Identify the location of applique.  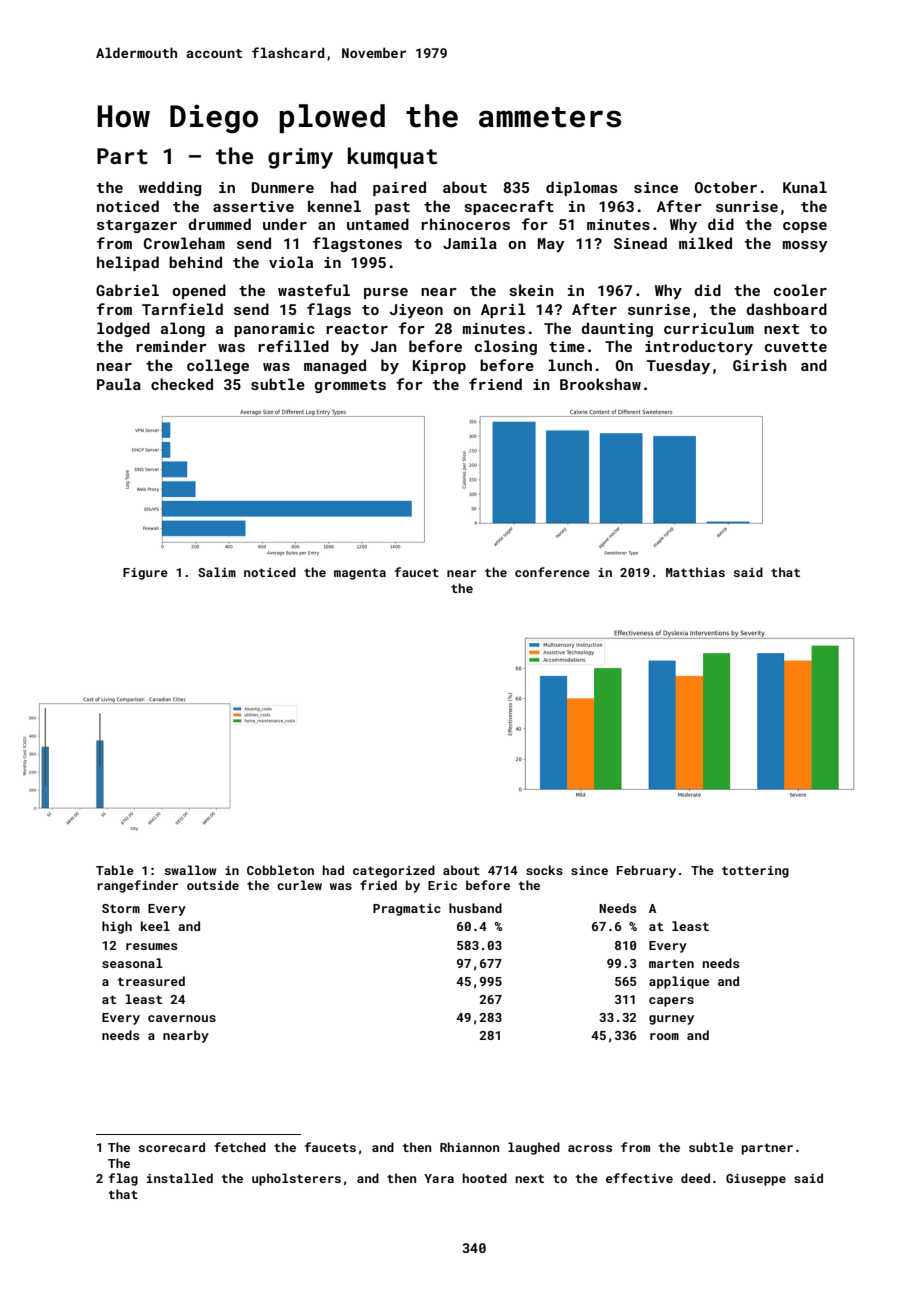
(679, 982).
